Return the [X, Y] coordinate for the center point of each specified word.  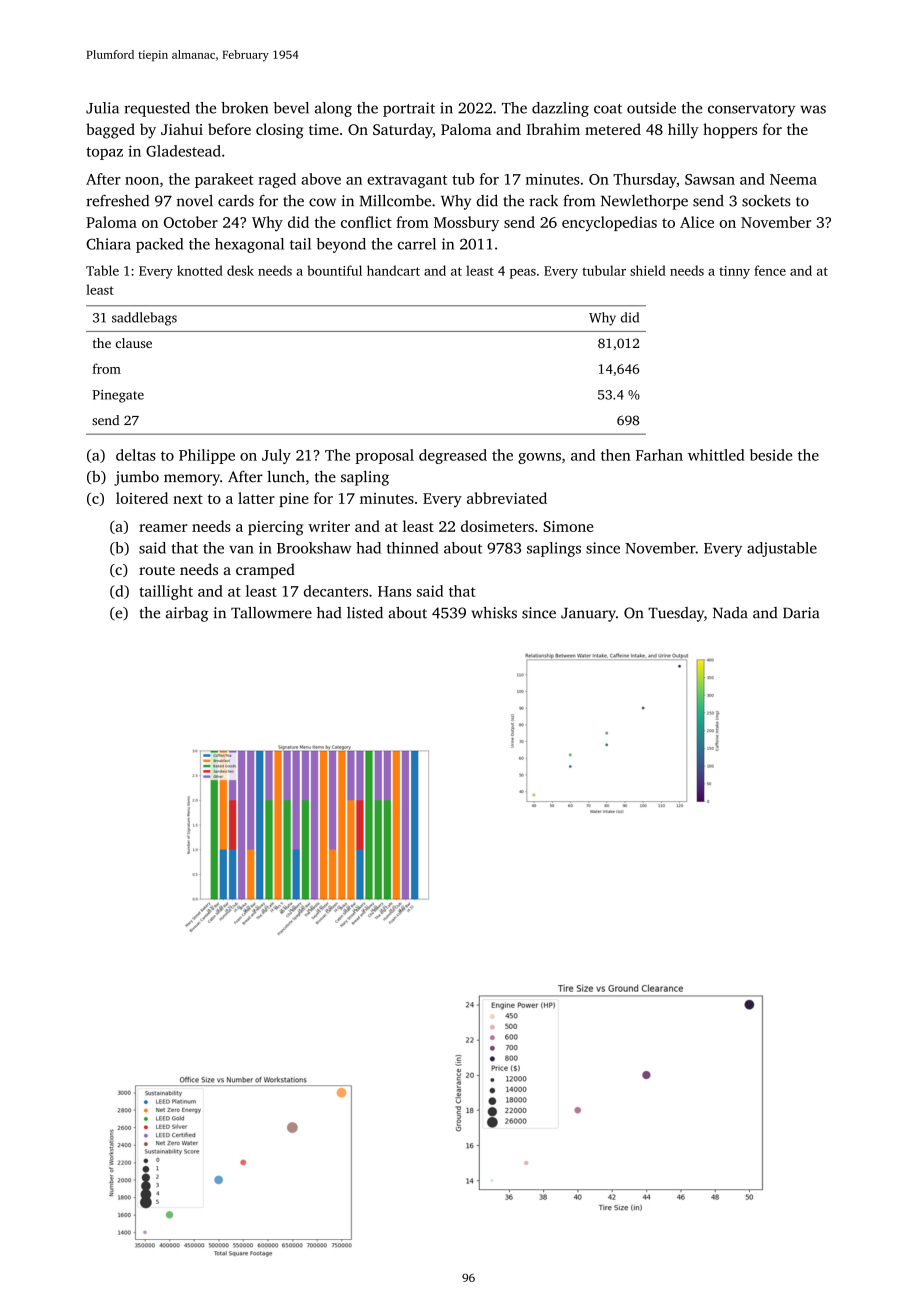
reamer [163, 528]
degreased [453, 456]
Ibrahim [553, 129]
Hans [394, 591]
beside [771, 455]
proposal [384, 456]
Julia [102, 108]
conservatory [751, 110]
